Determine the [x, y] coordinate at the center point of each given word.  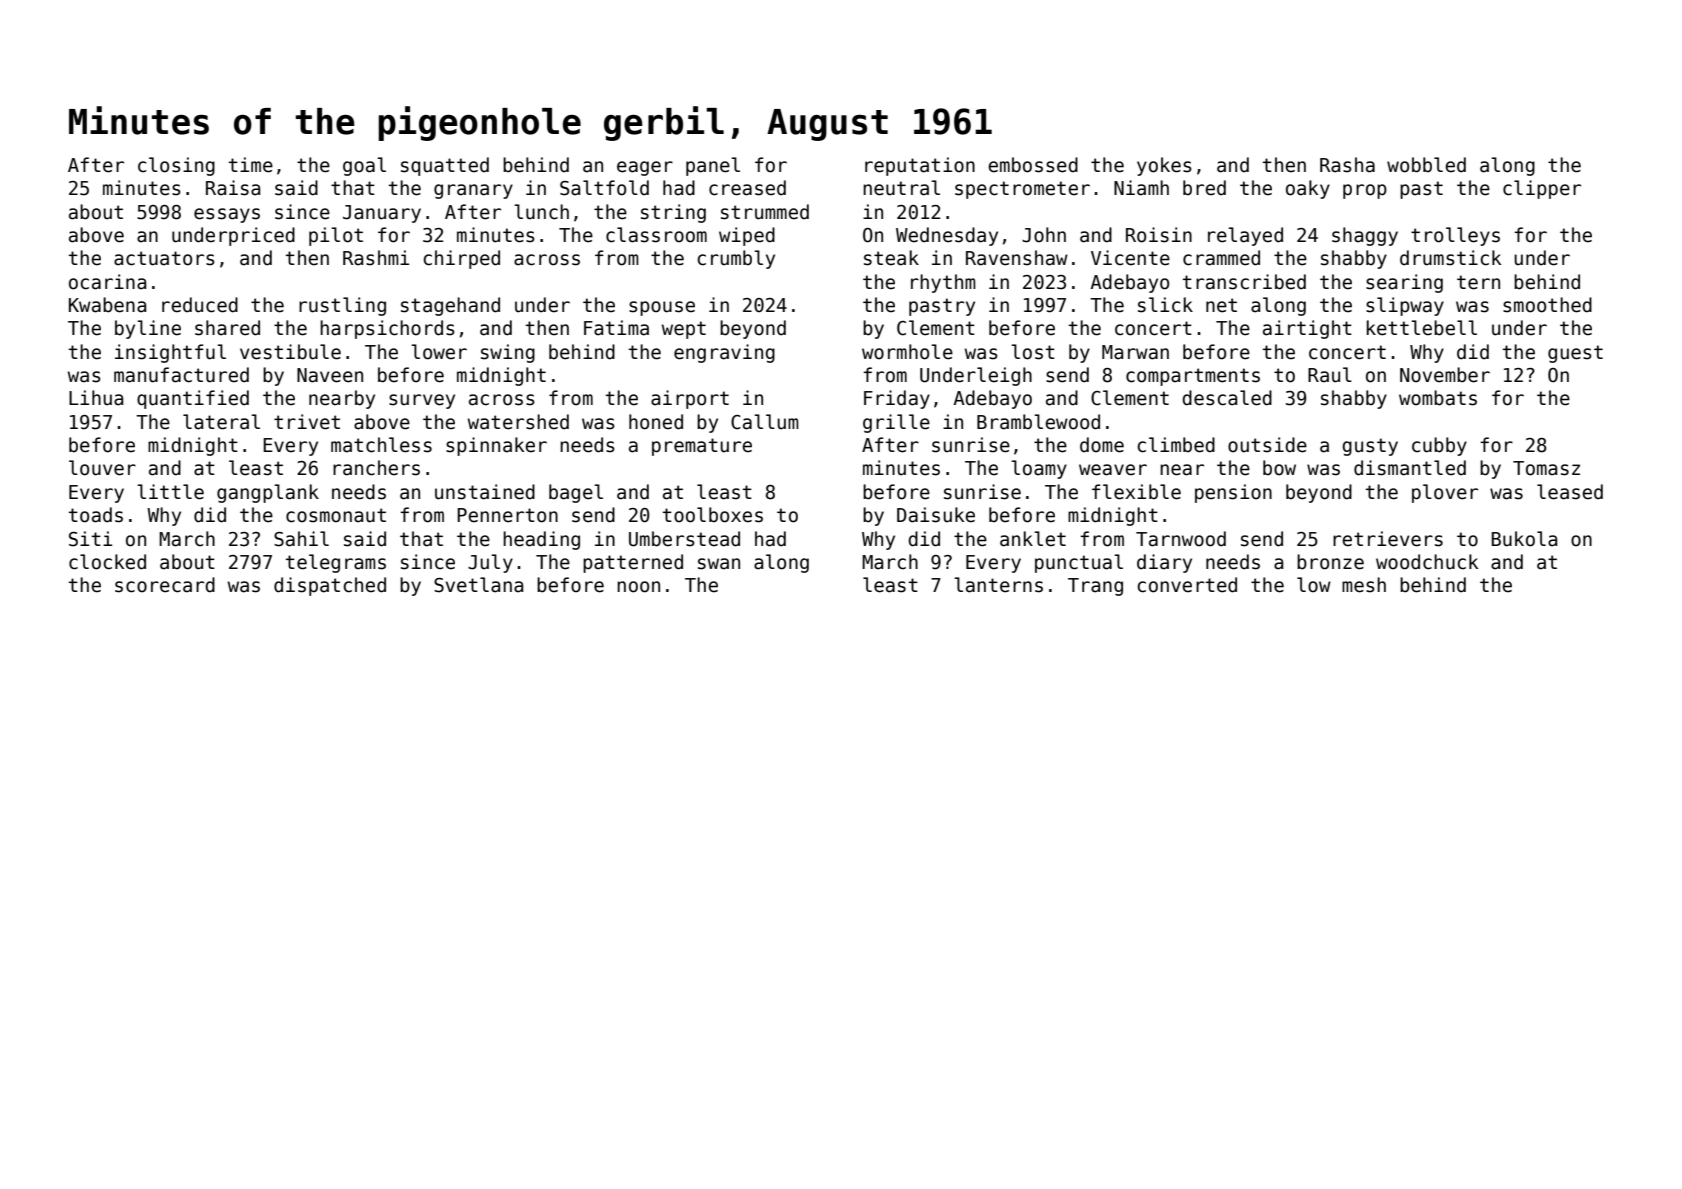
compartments [1193, 377]
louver [102, 468]
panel [713, 166]
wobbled [1426, 165]
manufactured [181, 375]
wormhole [907, 352]
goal [364, 166]
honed [656, 422]
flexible [1136, 492]
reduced [200, 305]
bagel [576, 493]
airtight [1307, 329]
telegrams [336, 563]
